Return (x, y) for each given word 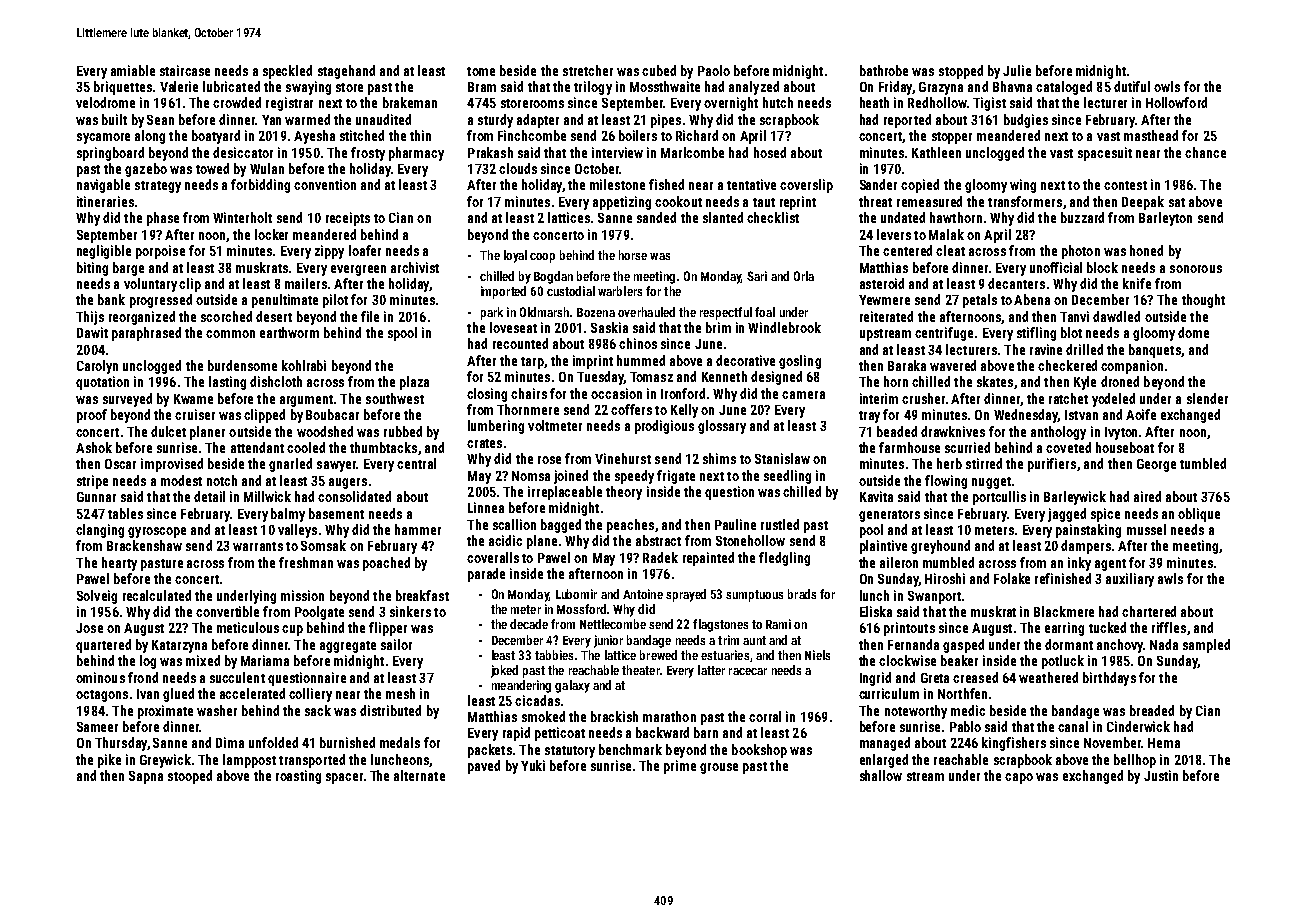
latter (711, 670)
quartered (103, 646)
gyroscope (157, 532)
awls (1170, 578)
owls (1167, 86)
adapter (538, 121)
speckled (287, 72)
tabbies (554, 655)
